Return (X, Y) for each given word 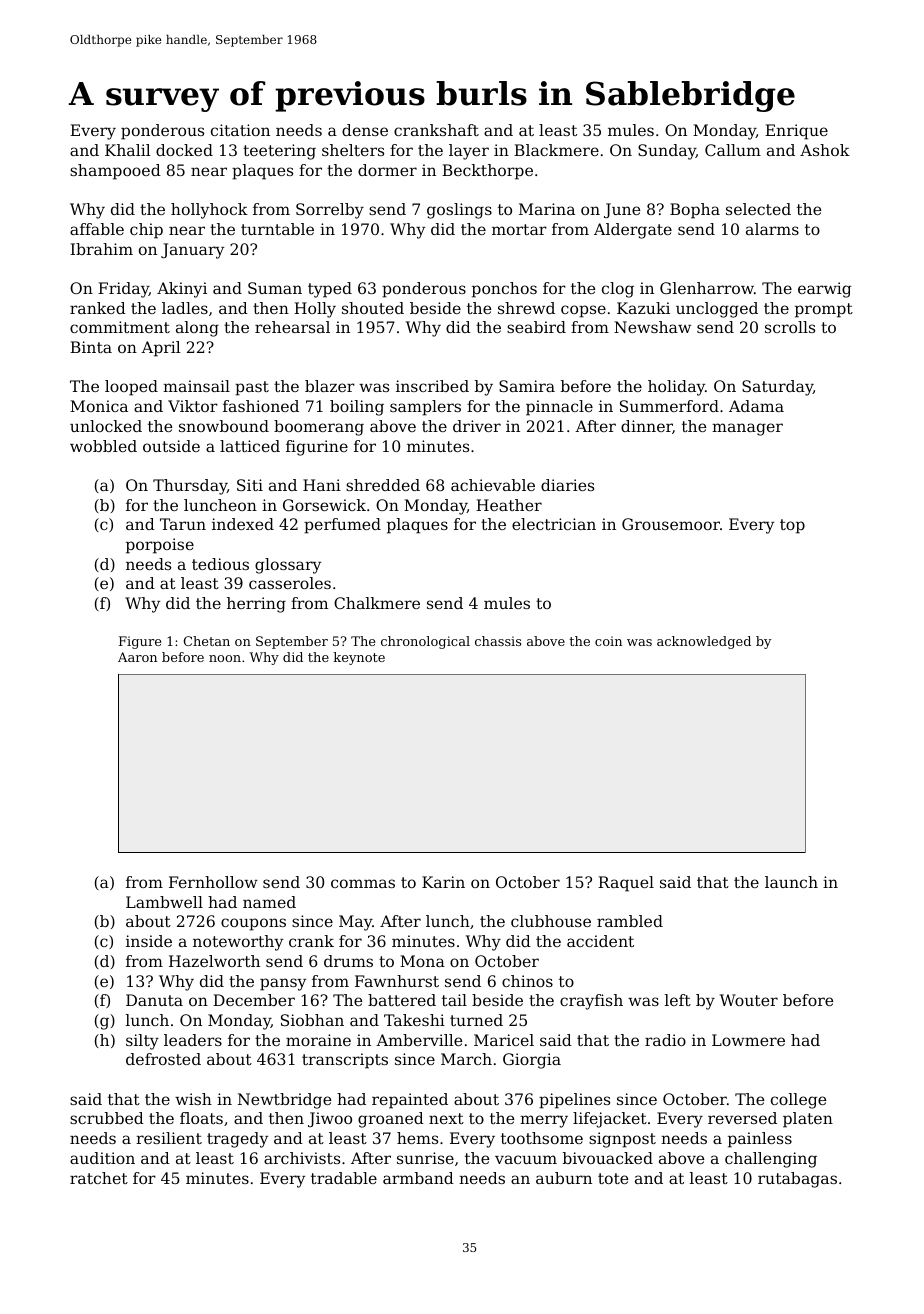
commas (363, 883)
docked (184, 150)
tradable (344, 1178)
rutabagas (797, 1180)
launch (791, 882)
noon (225, 658)
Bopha (695, 211)
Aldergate (633, 231)
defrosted (163, 1059)
